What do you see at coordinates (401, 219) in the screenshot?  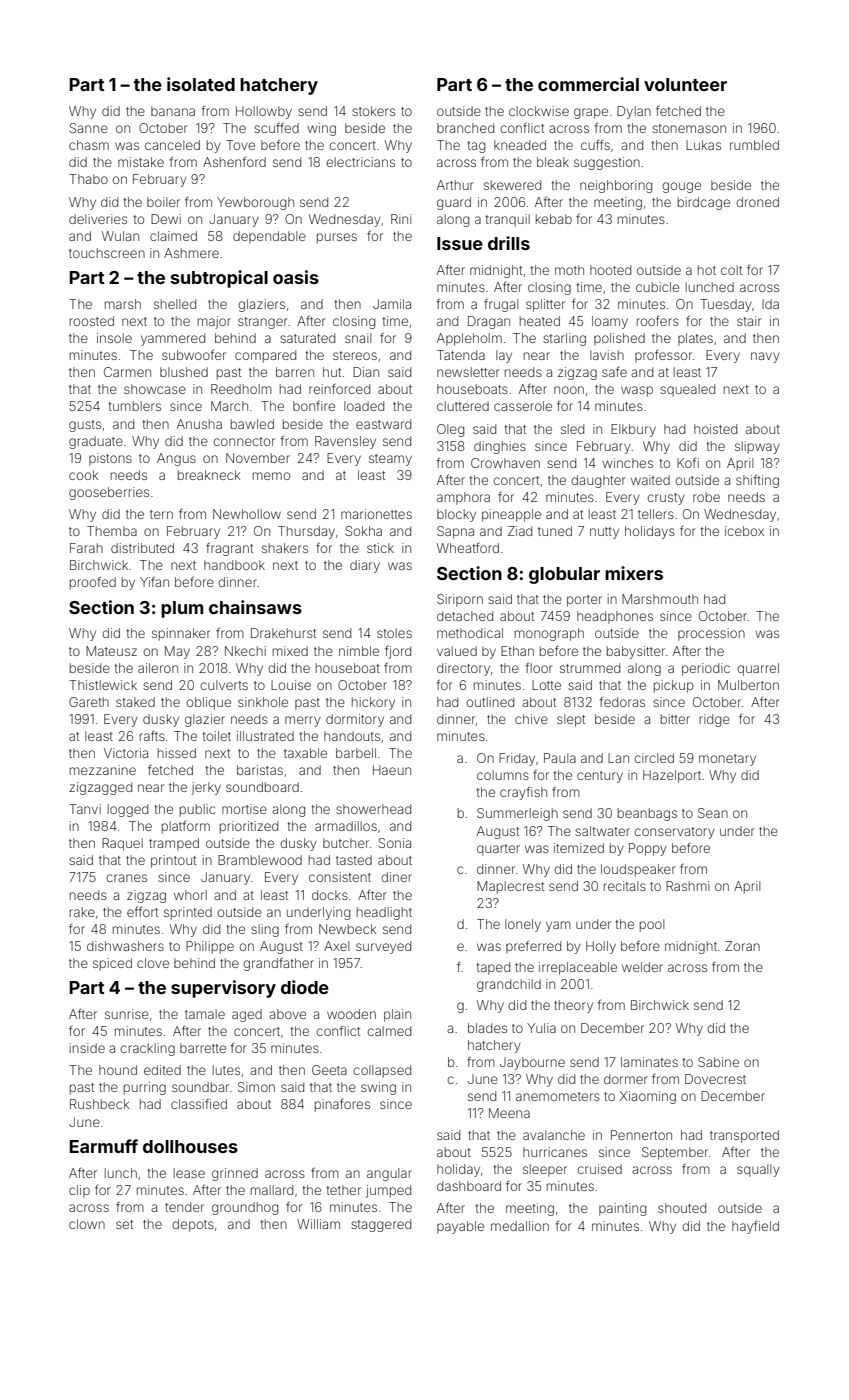 I see `Rini` at bounding box center [401, 219].
